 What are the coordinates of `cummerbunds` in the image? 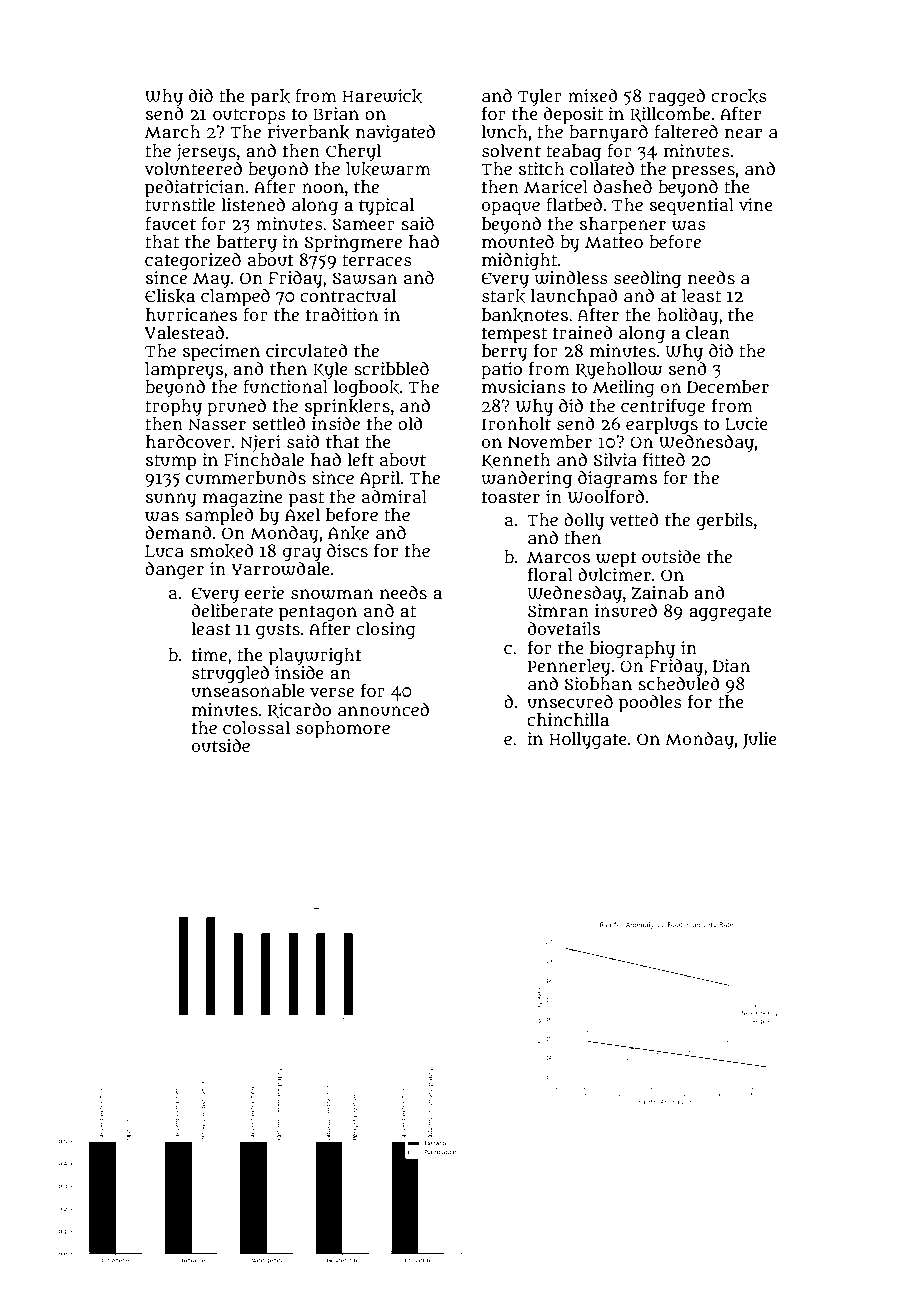 It's located at (246, 478).
